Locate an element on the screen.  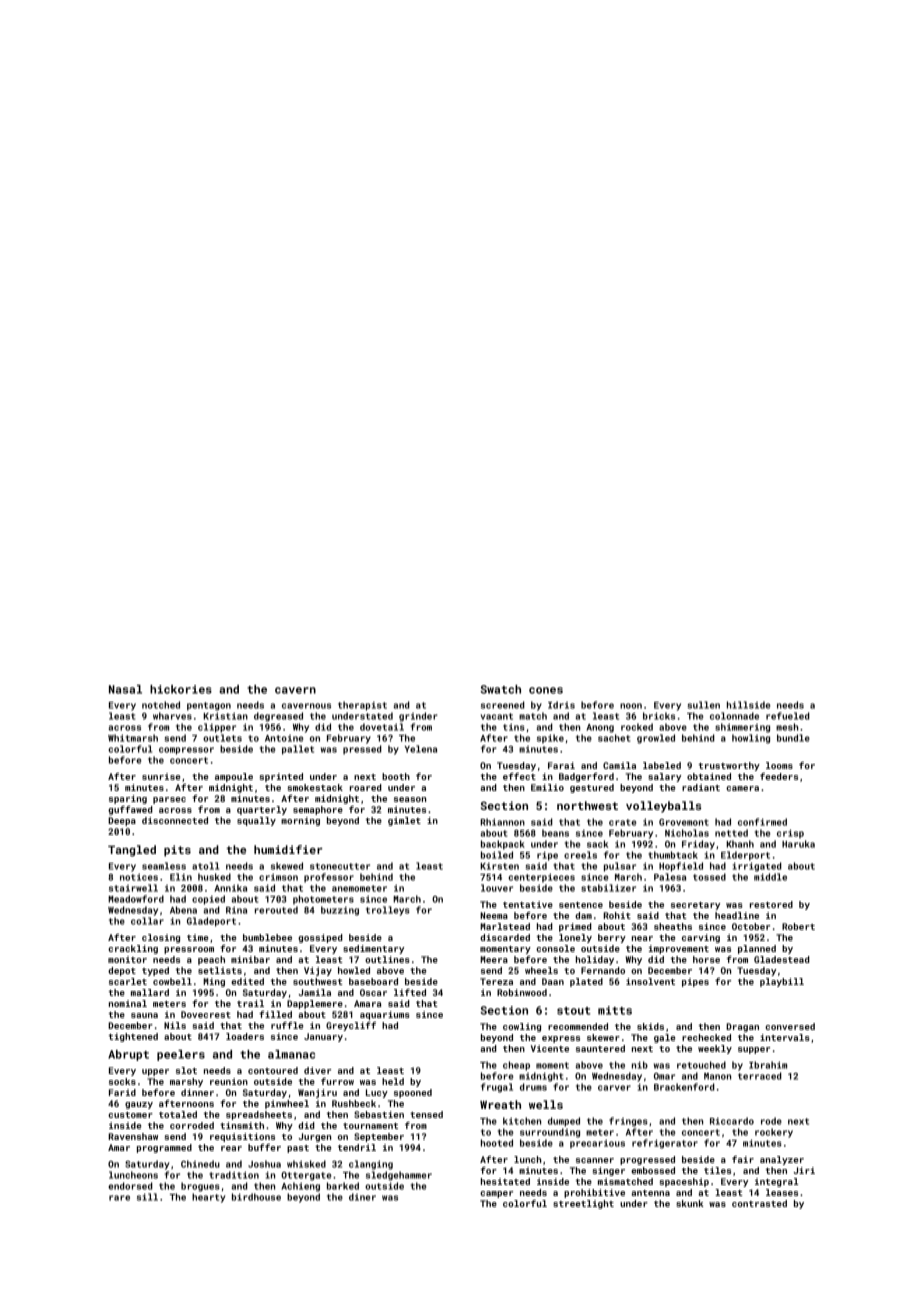
Brackenford is located at coordinates (684, 1087).
